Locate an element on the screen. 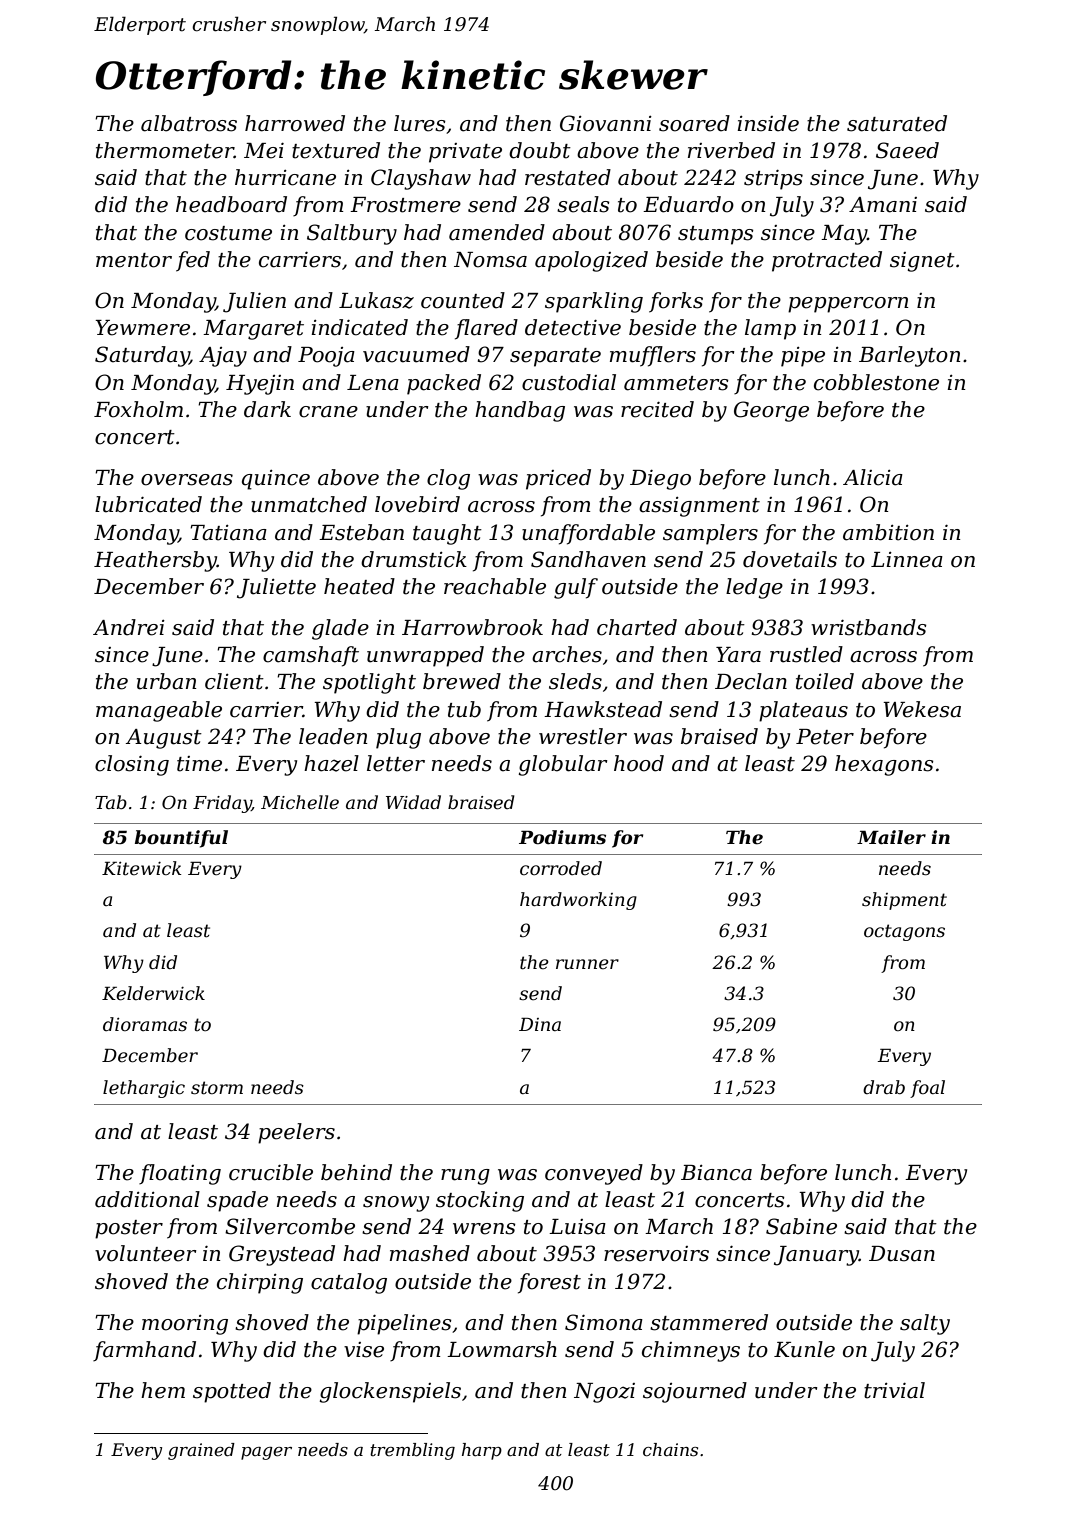 This screenshot has height=1523, width=1077. thermometer is located at coordinates (165, 150).
